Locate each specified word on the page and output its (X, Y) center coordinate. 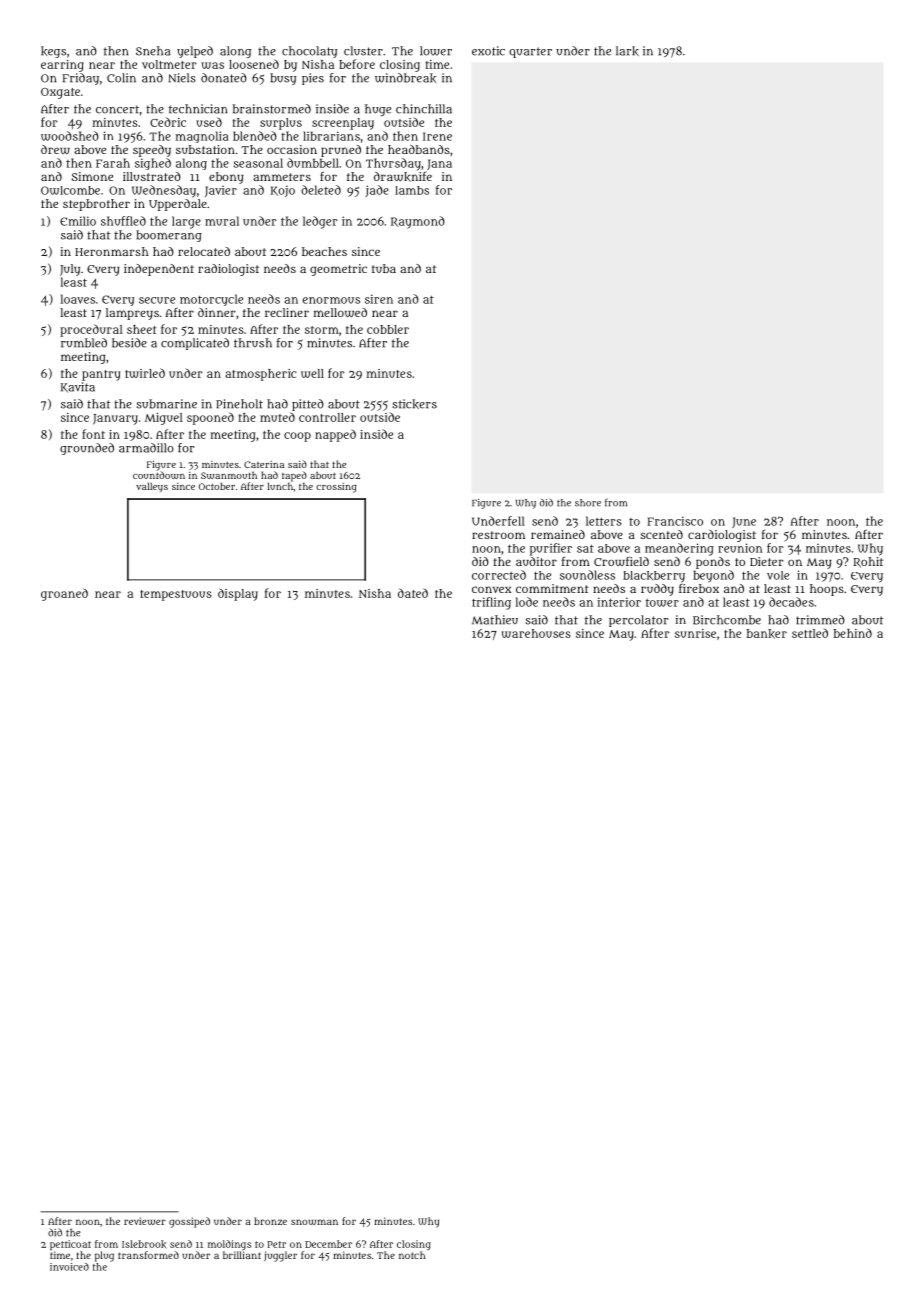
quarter (530, 52)
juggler (280, 1256)
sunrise (695, 633)
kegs (53, 52)
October (217, 486)
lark (627, 51)
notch (412, 1255)
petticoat (70, 1245)
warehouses (536, 633)
